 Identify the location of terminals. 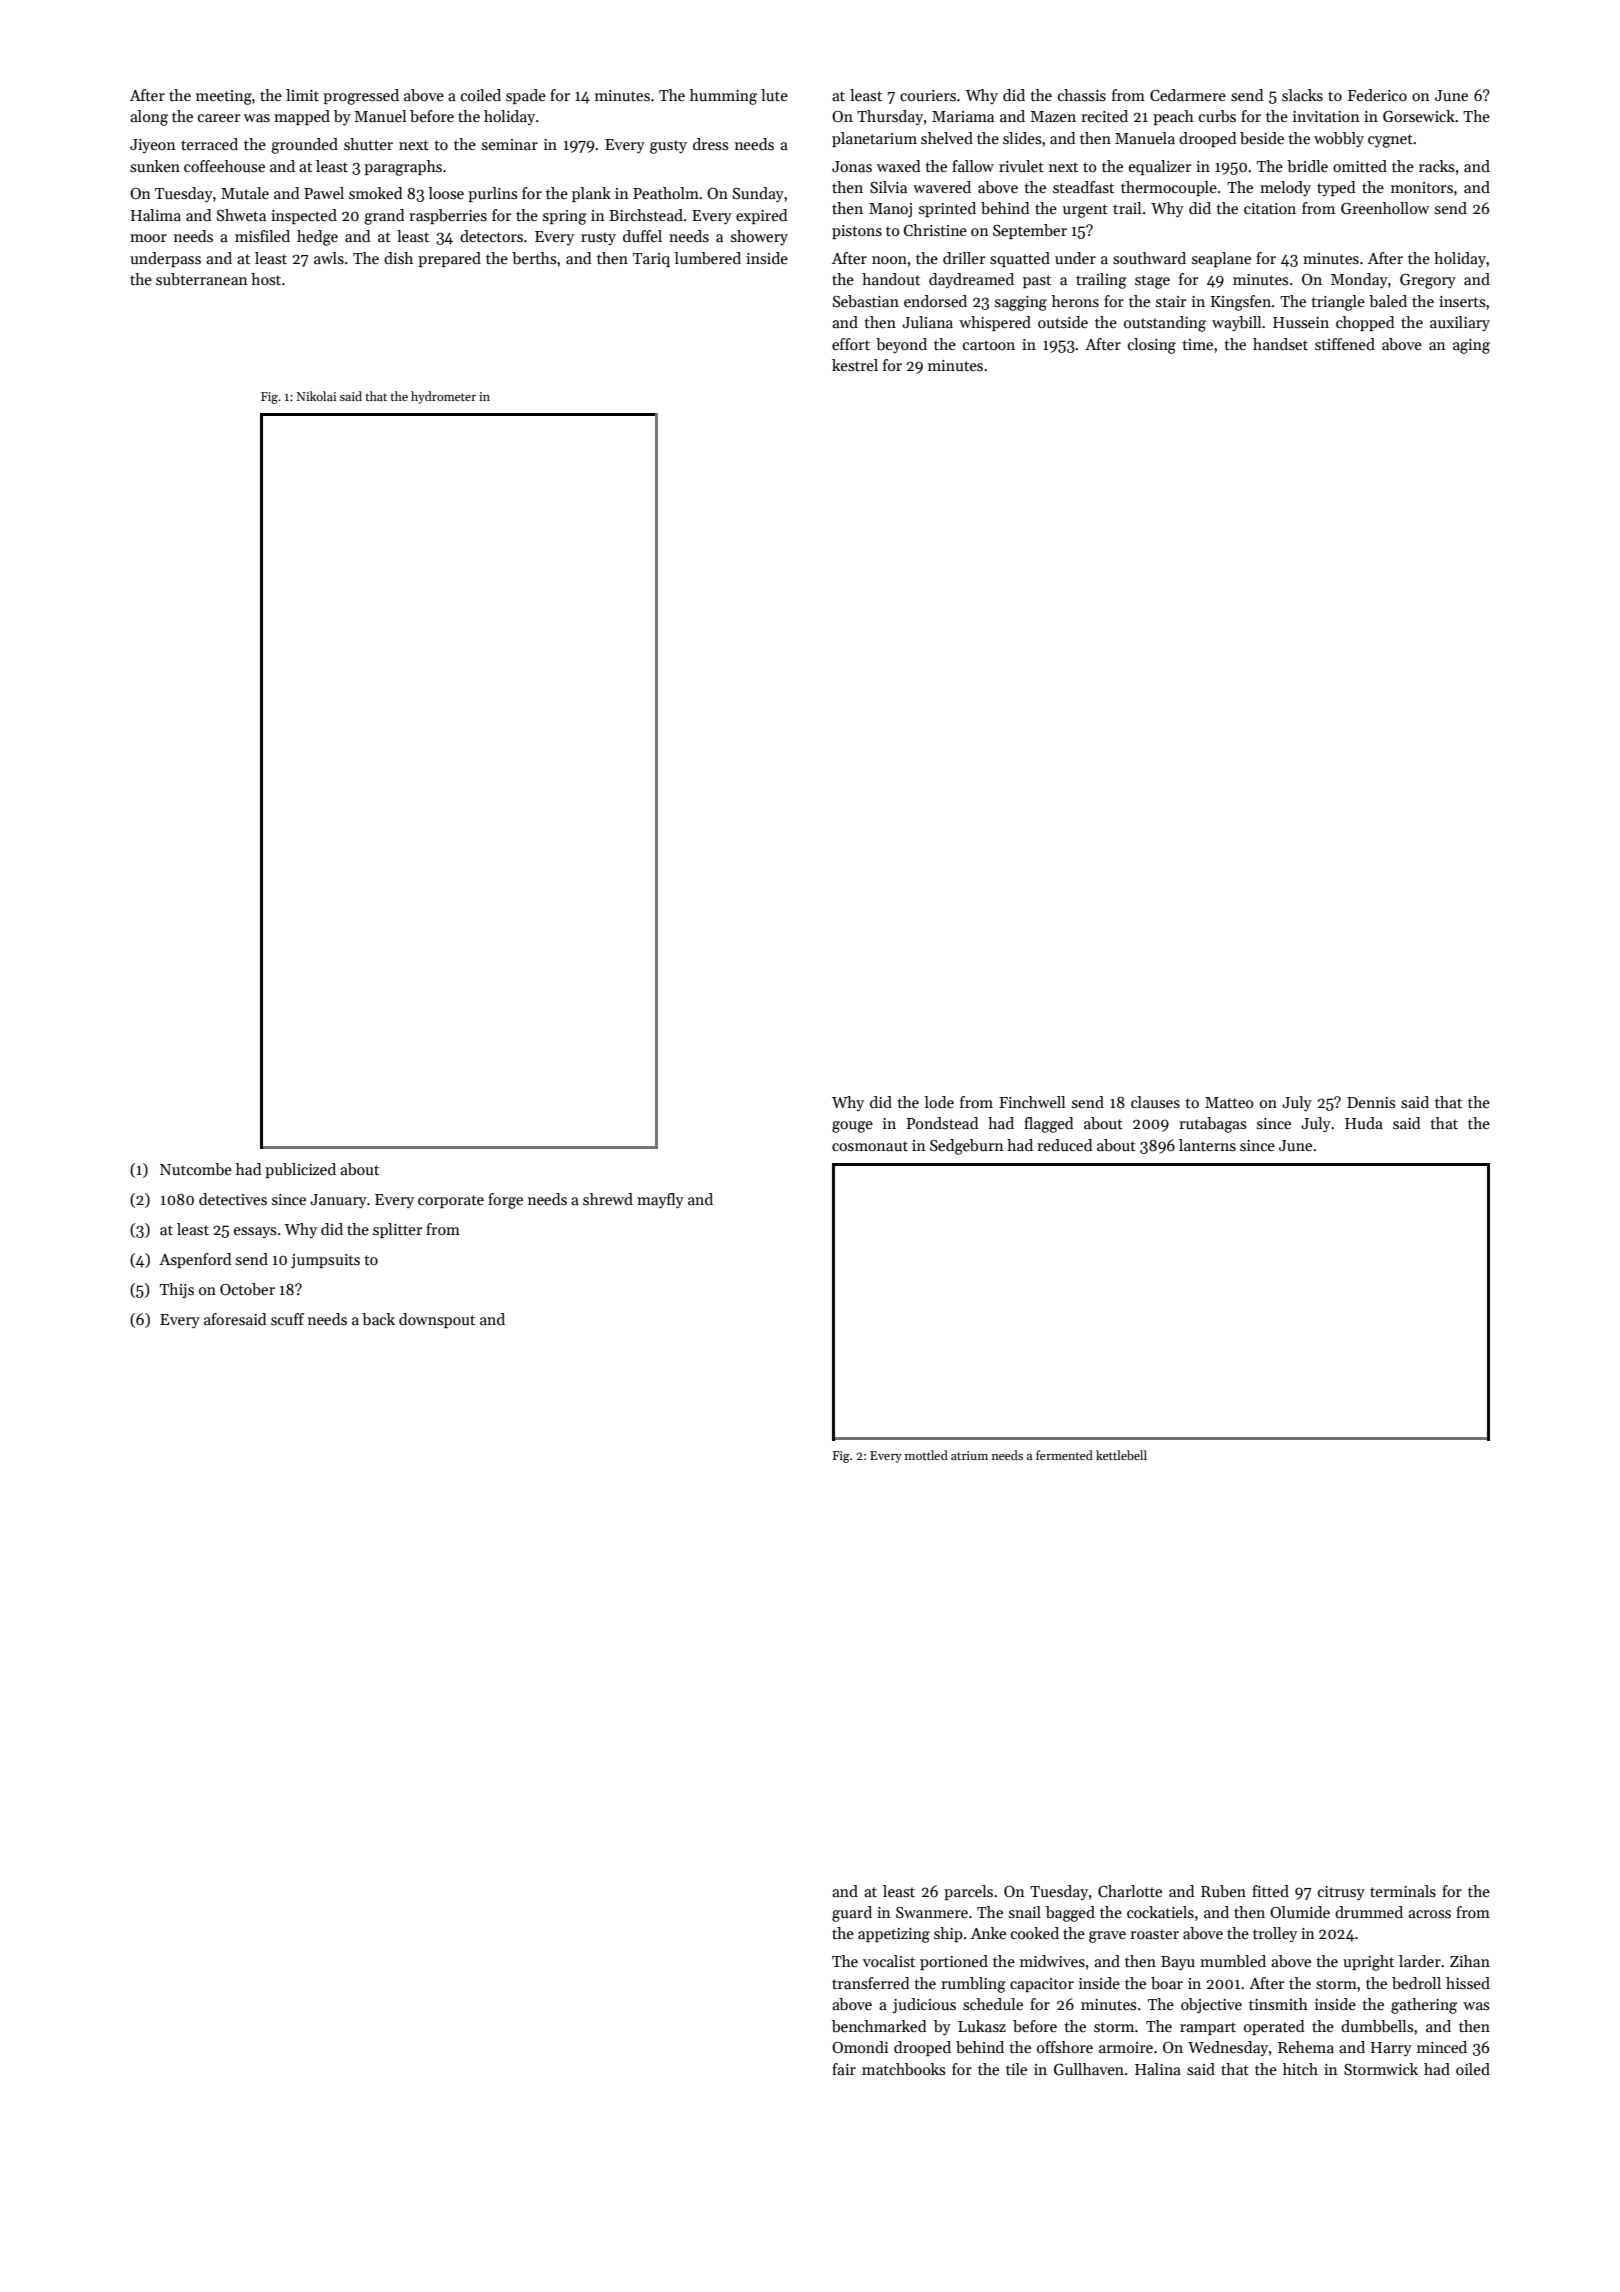
(1403, 1891).
